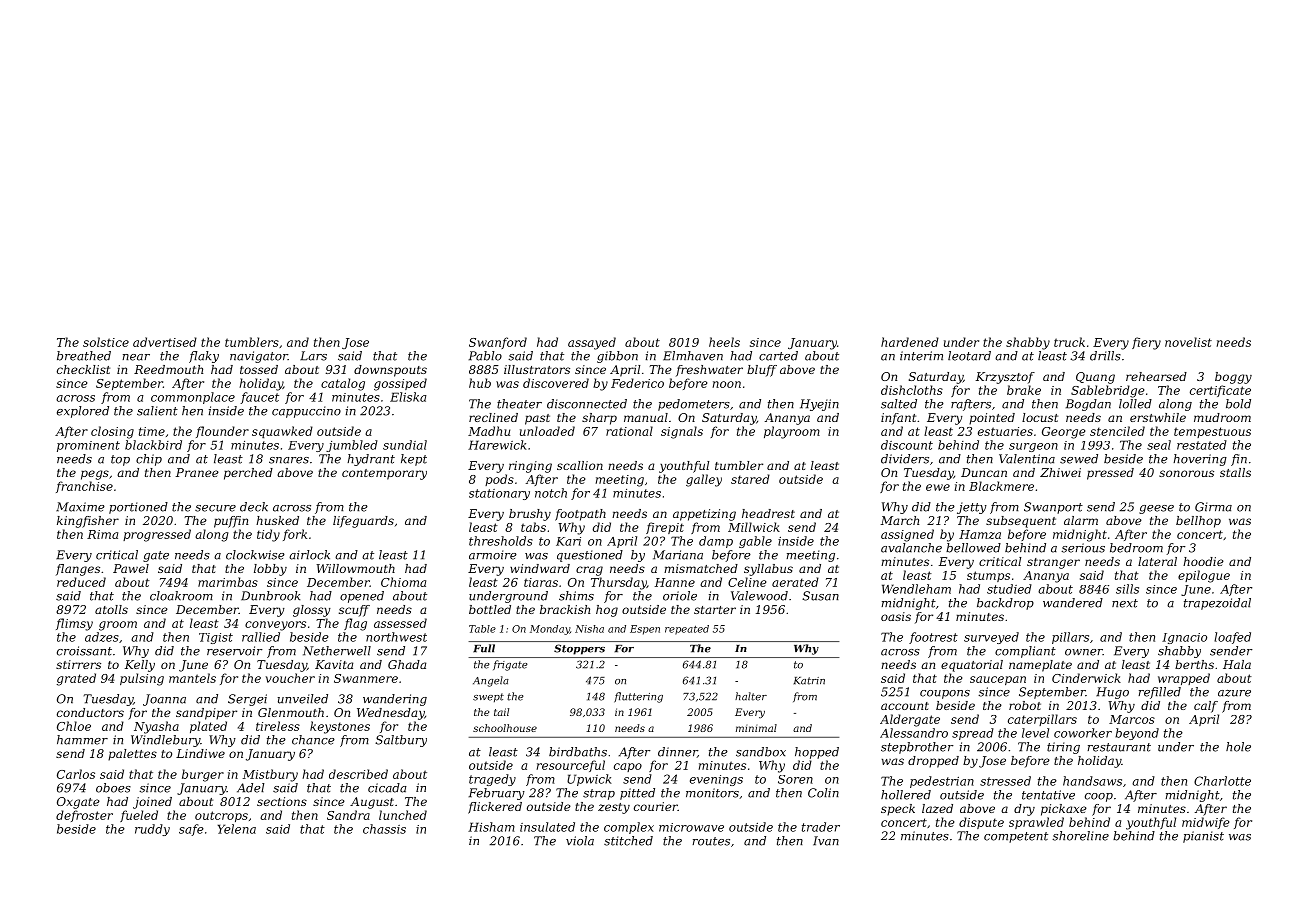 The height and width of the page is (924, 1308). I want to click on Yelena, so click(237, 829).
